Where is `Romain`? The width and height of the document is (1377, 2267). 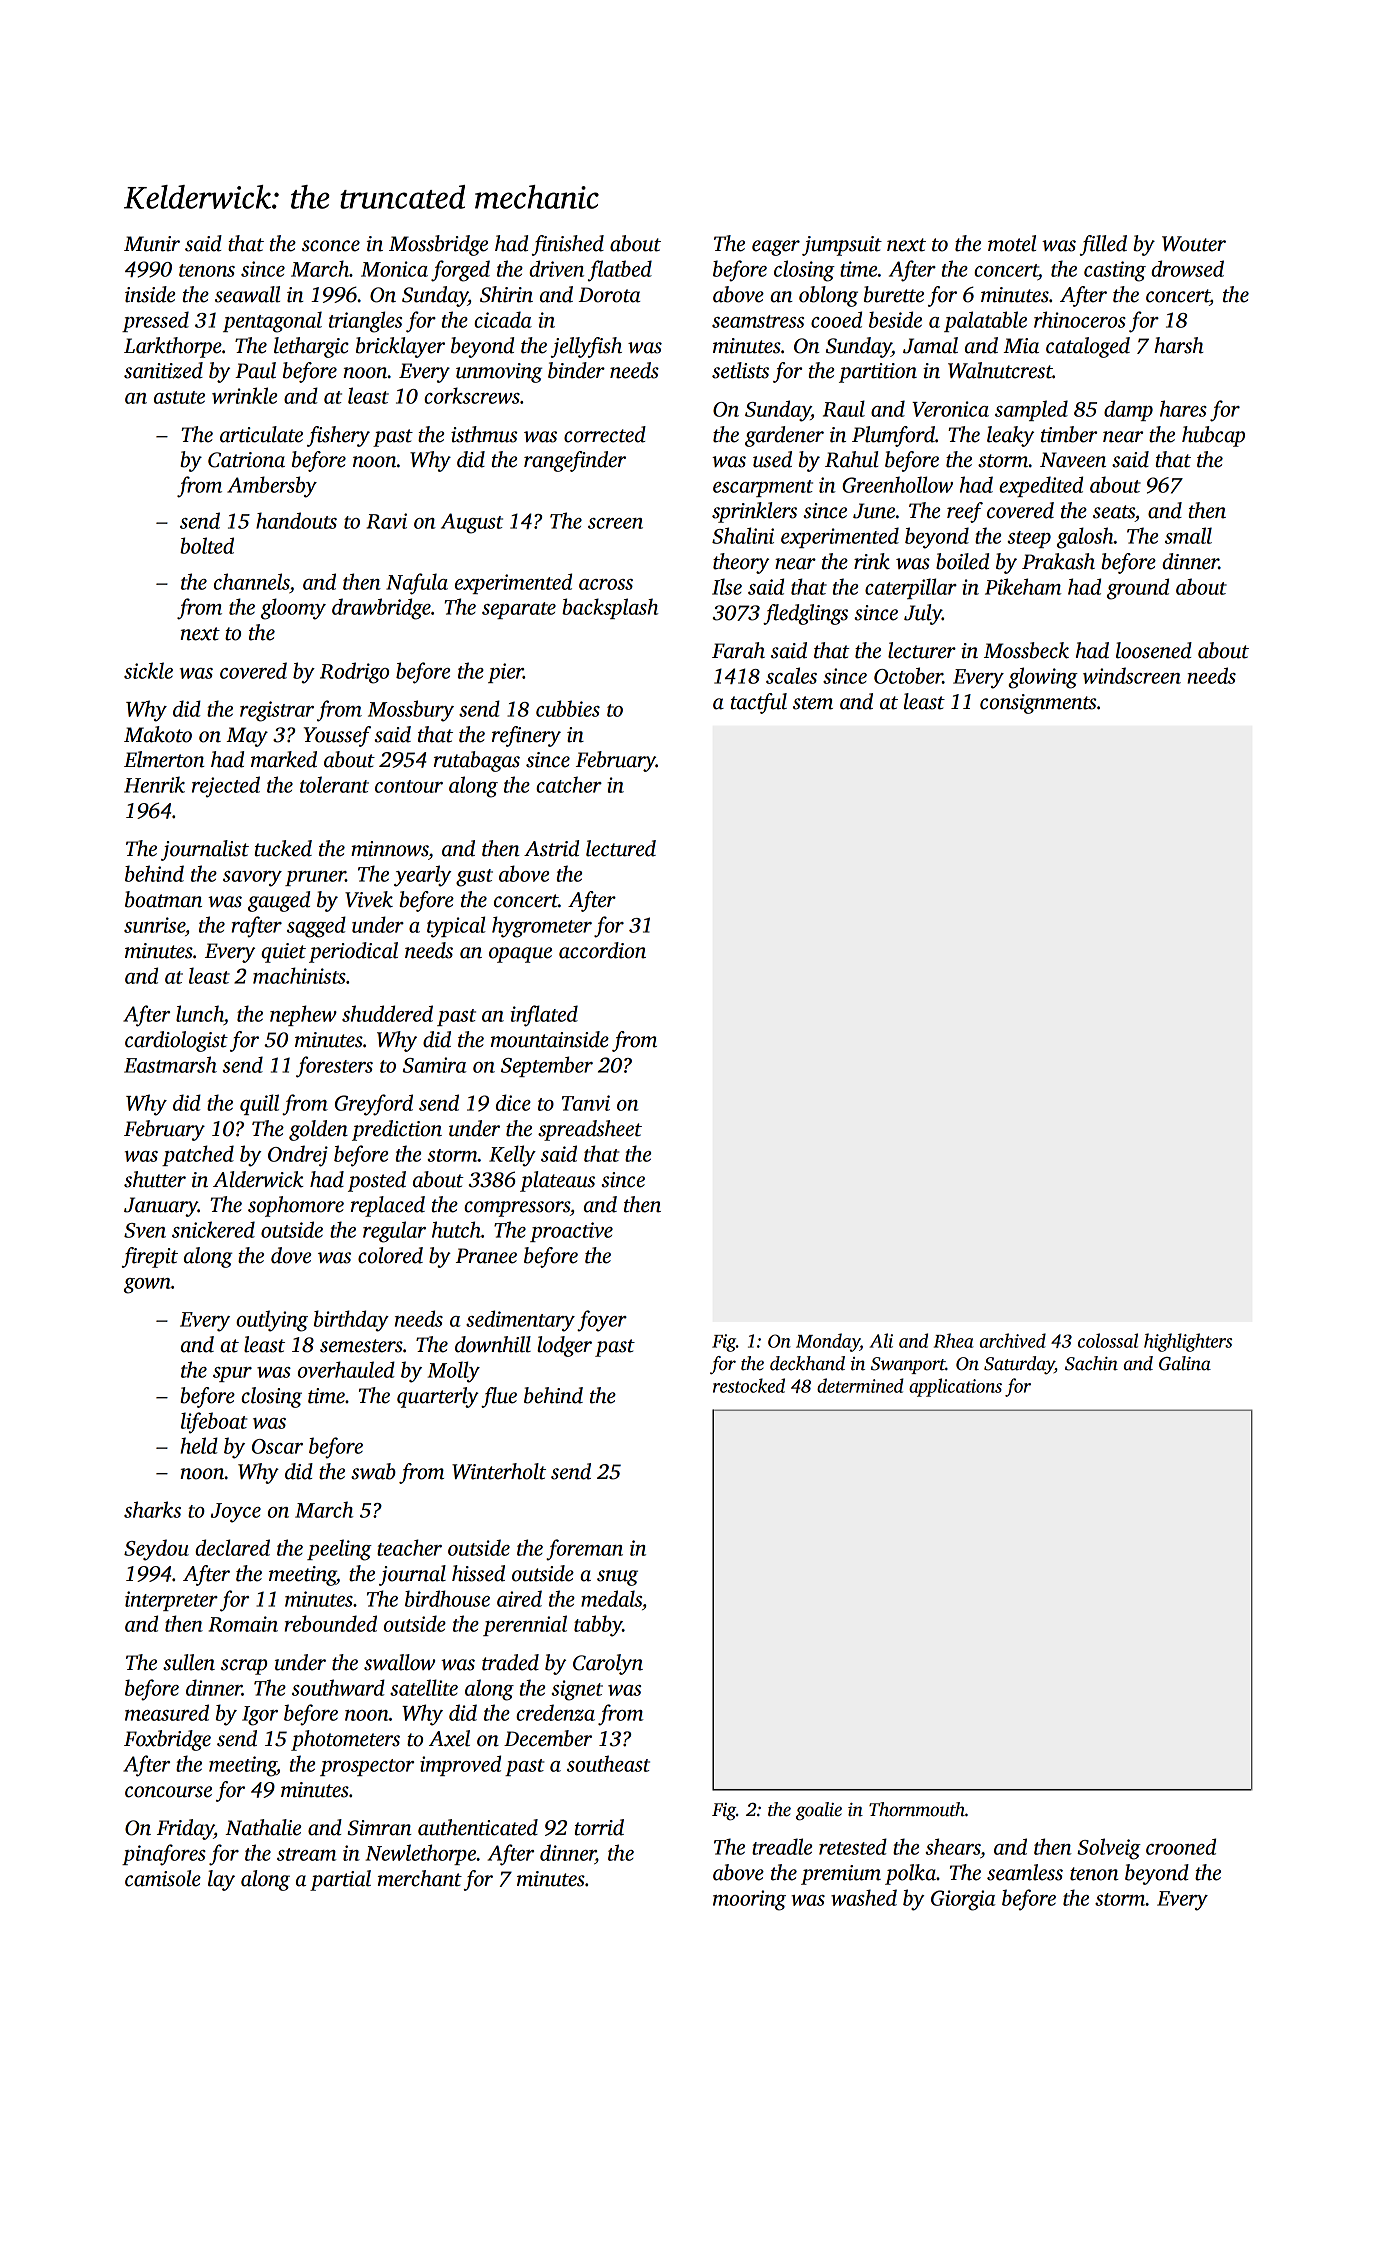
Romain is located at coordinates (243, 1624).
